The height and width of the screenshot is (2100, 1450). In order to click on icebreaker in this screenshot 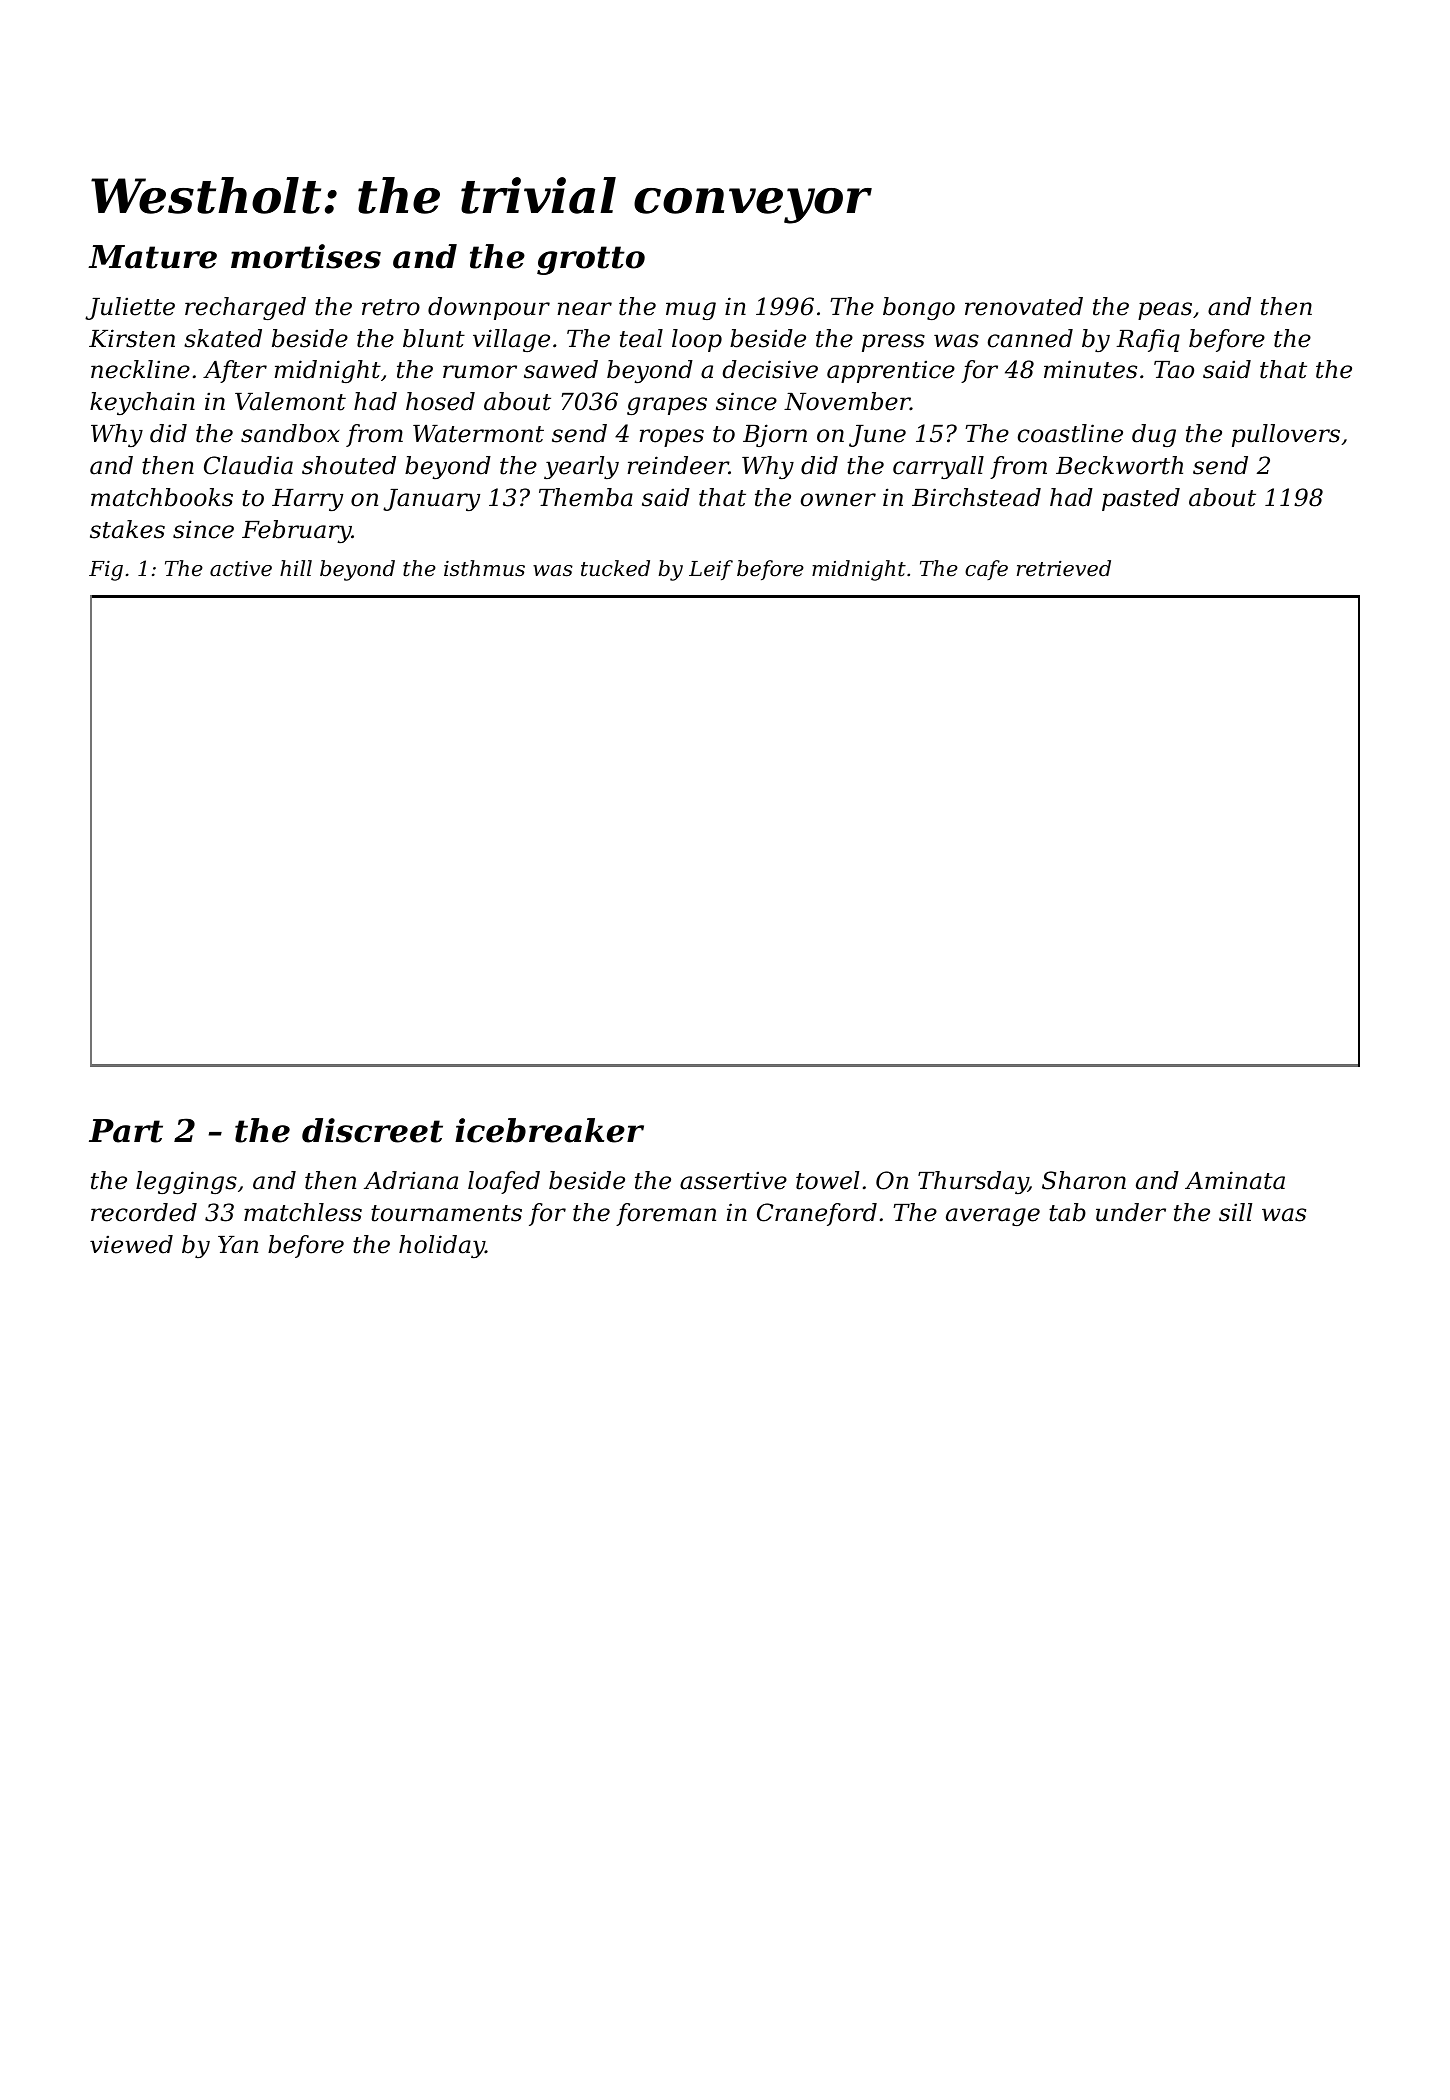, I will do `click(549, 1130)`.
